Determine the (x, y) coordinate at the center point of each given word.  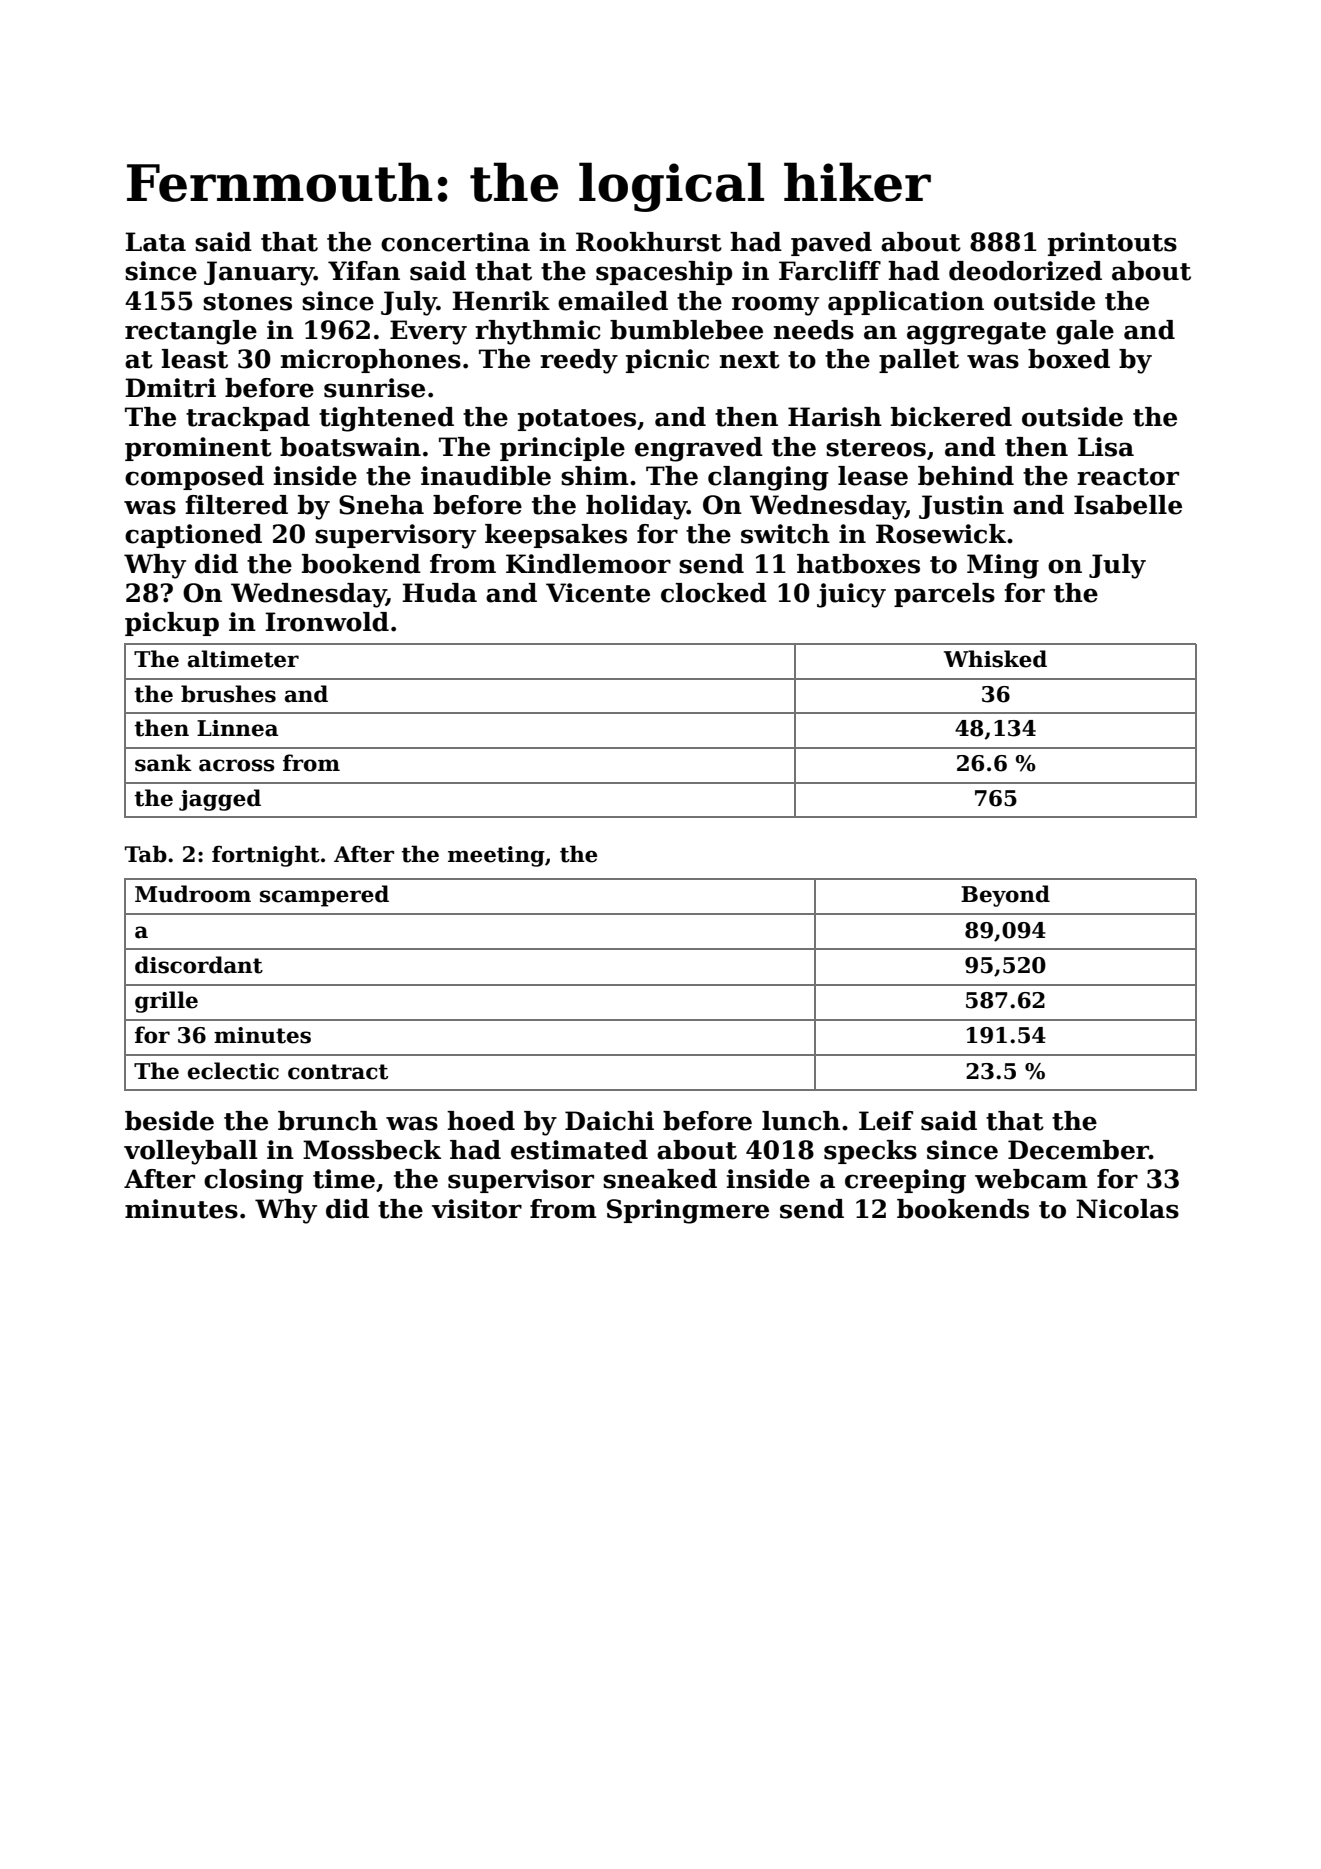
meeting (496, 856)
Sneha (381, 505)
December (1078, 1150)
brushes (228, 694)
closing (254, 1181)
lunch (801, 1121)
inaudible (486, 476)
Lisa (1106, 447)
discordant (199, 965)
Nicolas (1127, 1209)
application (906, 303)
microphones (371, 361)
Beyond (1005, 896)
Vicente (598, 593)
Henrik (501, 301)
